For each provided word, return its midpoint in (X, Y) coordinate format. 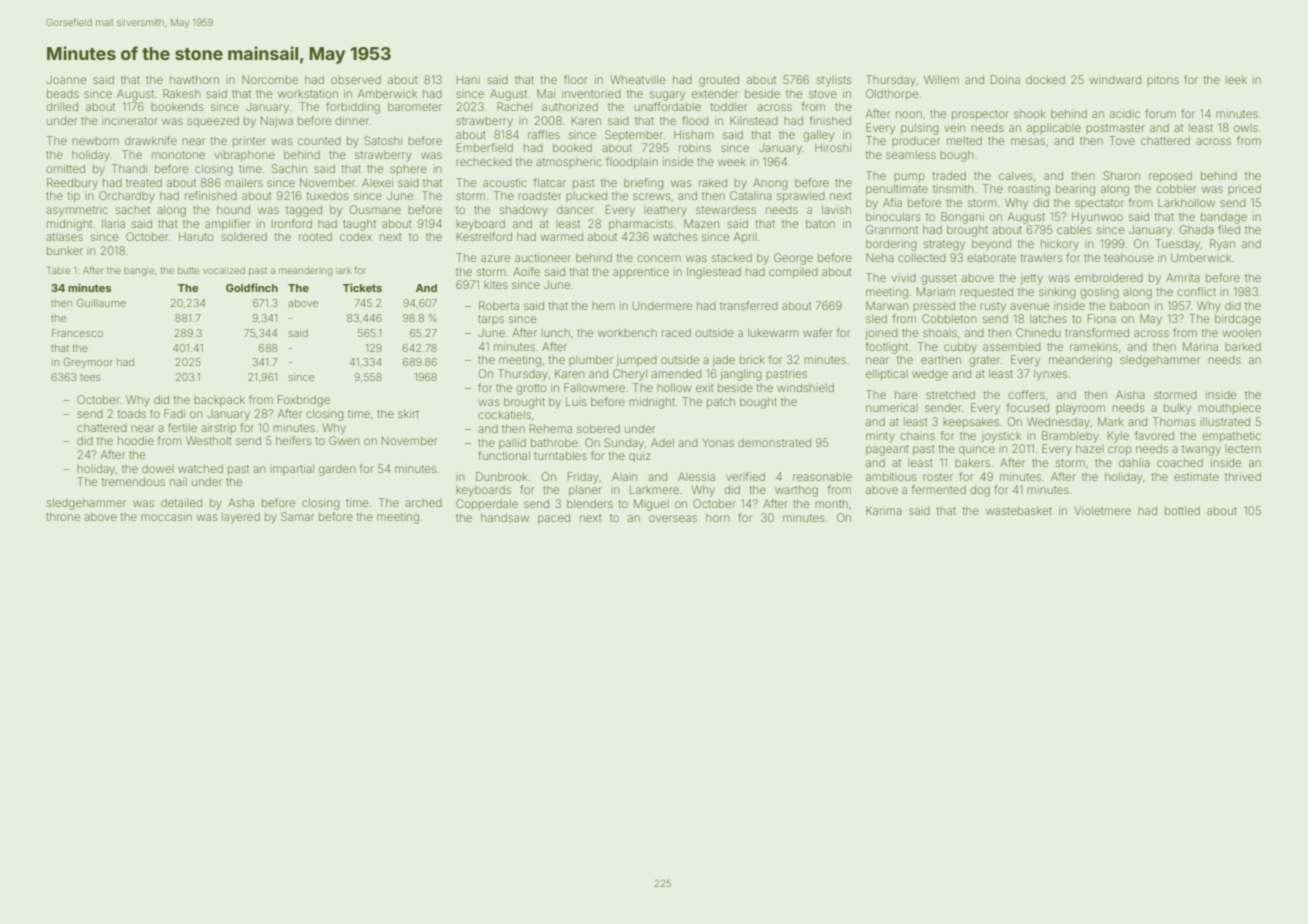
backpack (219, 400)
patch (721, 402)
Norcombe (270, 79)
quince (977, 449)
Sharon (1121, 175)
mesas (1028, 141)
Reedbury (72, 184)
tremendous (133, 481)
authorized (570, 106)
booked (572, 147)
